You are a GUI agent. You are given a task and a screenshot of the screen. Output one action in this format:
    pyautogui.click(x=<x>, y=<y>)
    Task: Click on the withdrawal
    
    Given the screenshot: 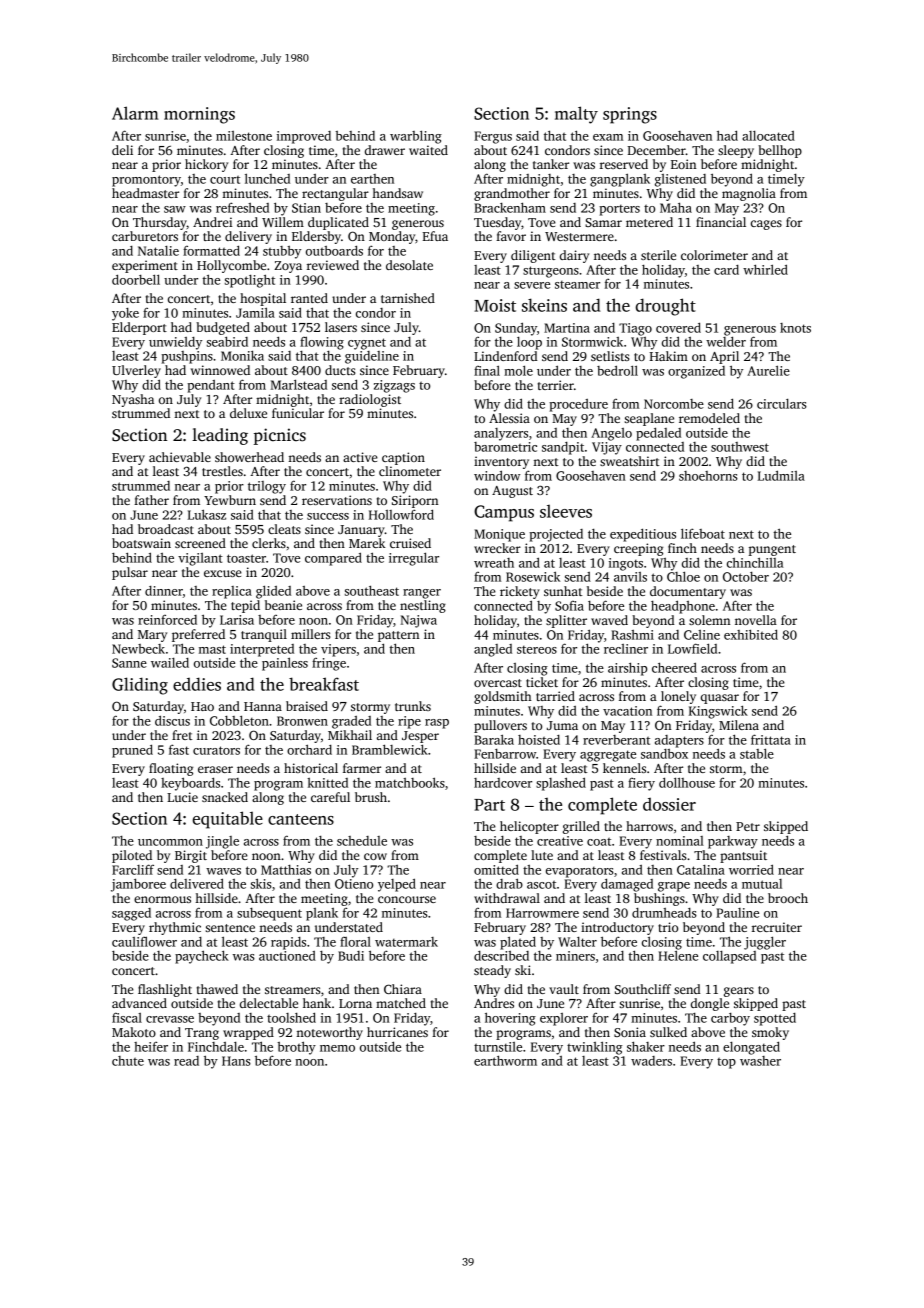 What is the action you would take?
    pyautogui.click(x=507, y=898)
